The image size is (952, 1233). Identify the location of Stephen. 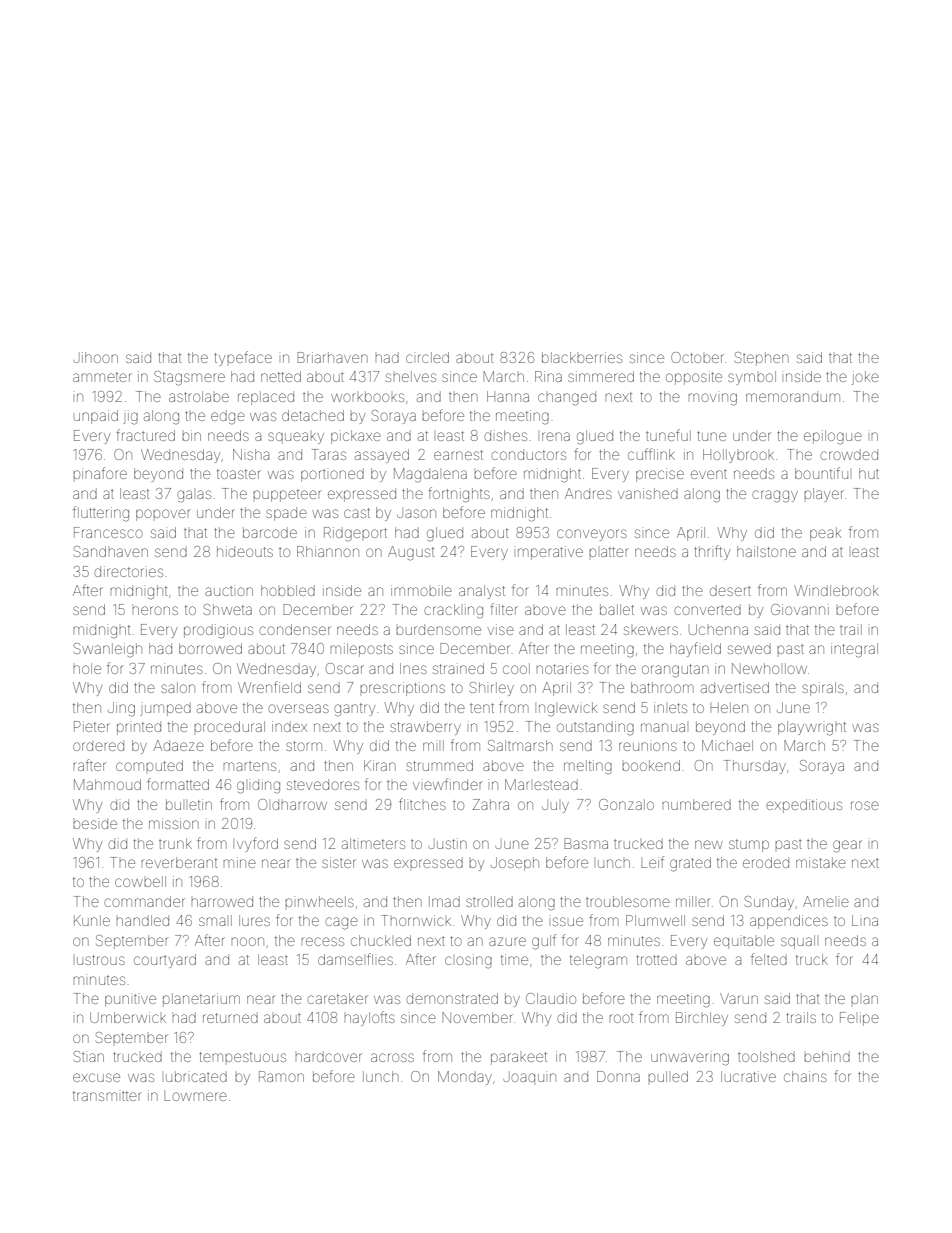
(762, 359).
